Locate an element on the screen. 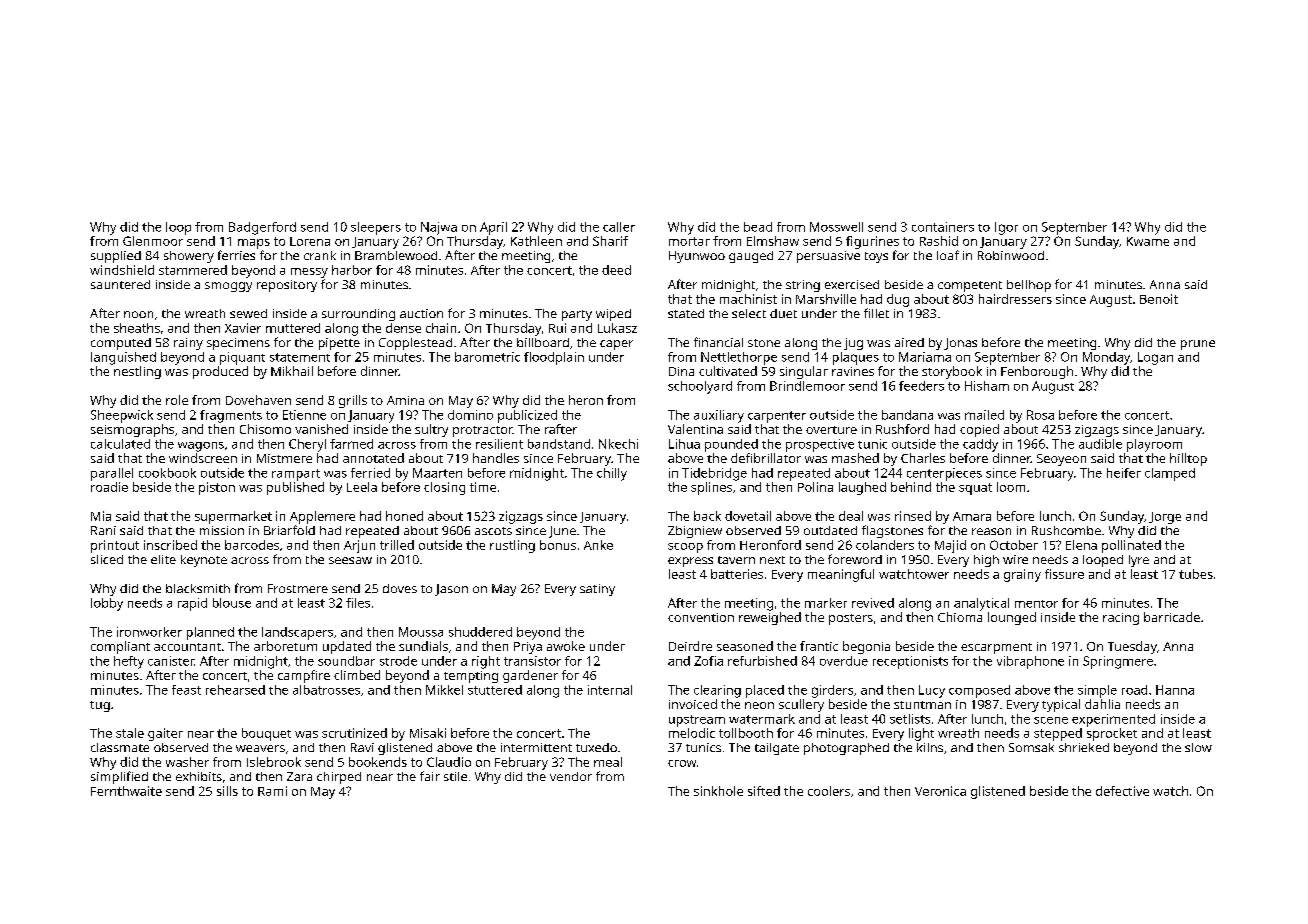  supermarket is located at coordinates (233, 517).
